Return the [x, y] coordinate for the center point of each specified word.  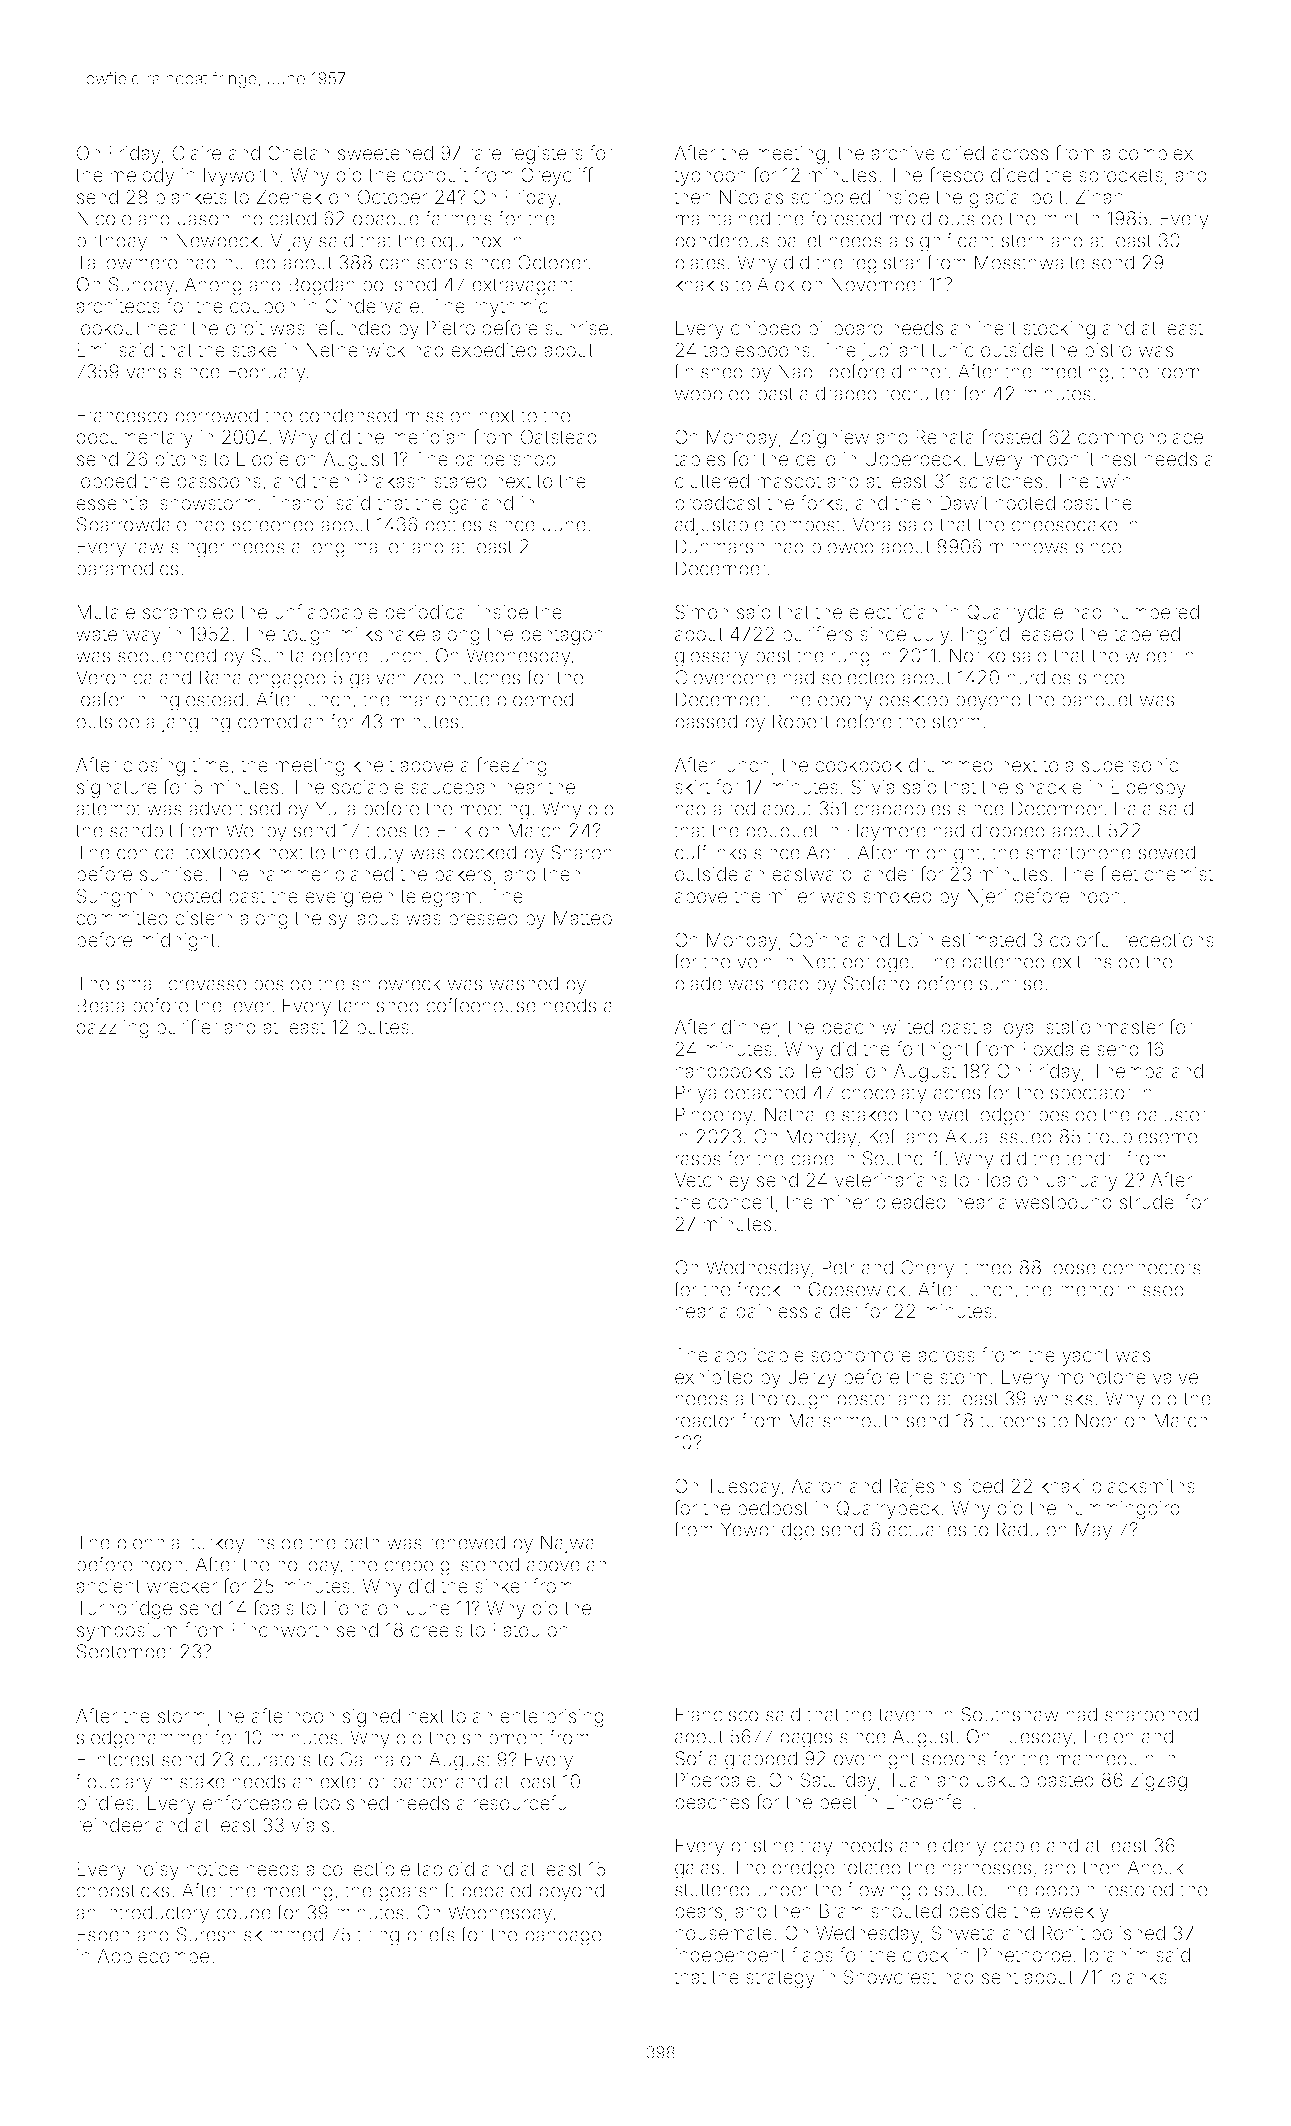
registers [546, 155]
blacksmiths [1144, 1486]
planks [1139, 1979]
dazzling [112, 1029]
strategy [780, 1979]
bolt [1048, 197]
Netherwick [356, 350]
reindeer [113, 1825]
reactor [705, 1421]
